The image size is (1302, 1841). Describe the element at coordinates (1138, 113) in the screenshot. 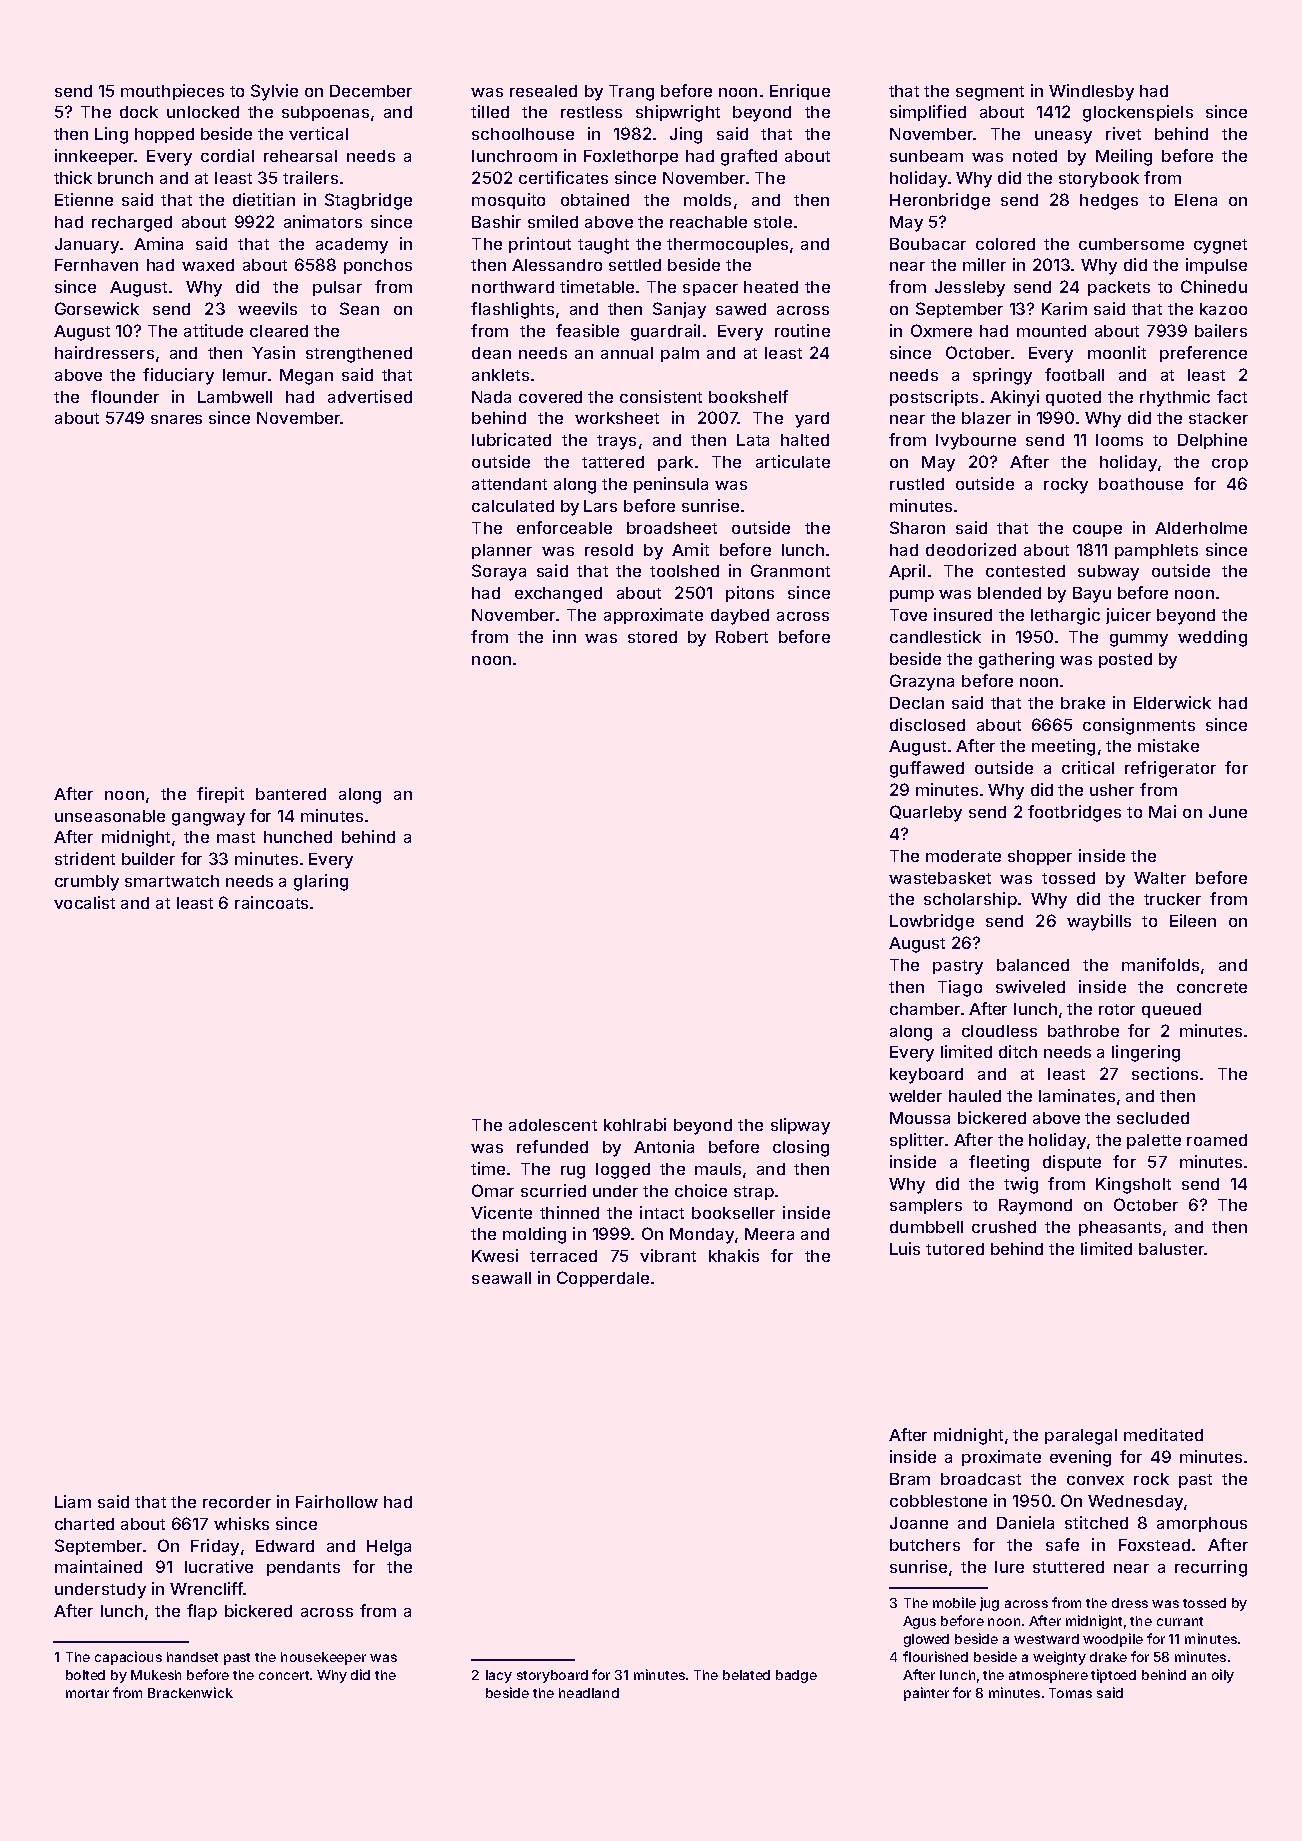

I see `glockenspiels` at that location.
